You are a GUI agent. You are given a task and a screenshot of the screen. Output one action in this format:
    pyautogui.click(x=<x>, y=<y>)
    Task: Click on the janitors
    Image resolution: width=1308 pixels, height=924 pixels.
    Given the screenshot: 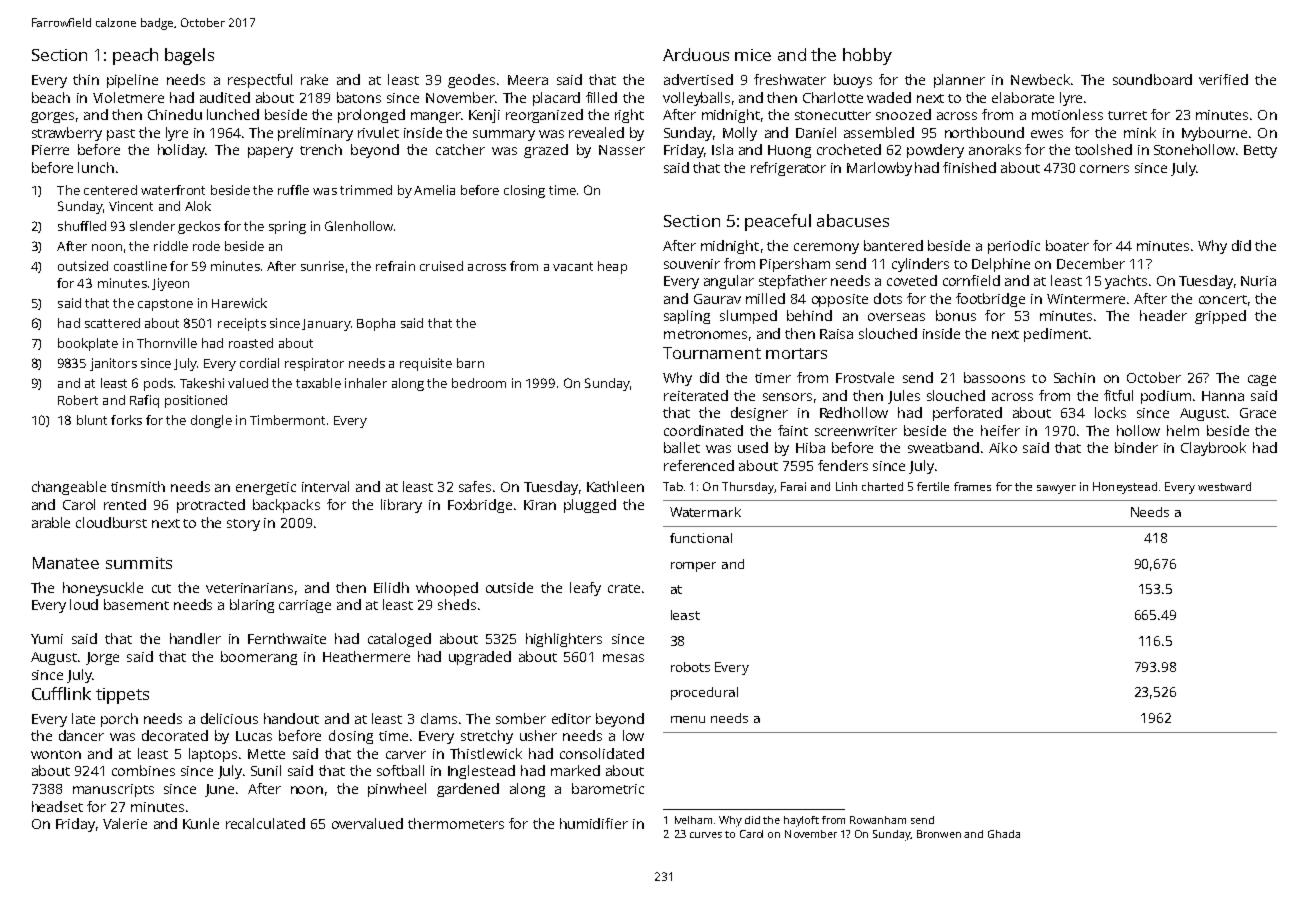 What is the action you would take?
    pyautogui.click(x=113, y=364)
